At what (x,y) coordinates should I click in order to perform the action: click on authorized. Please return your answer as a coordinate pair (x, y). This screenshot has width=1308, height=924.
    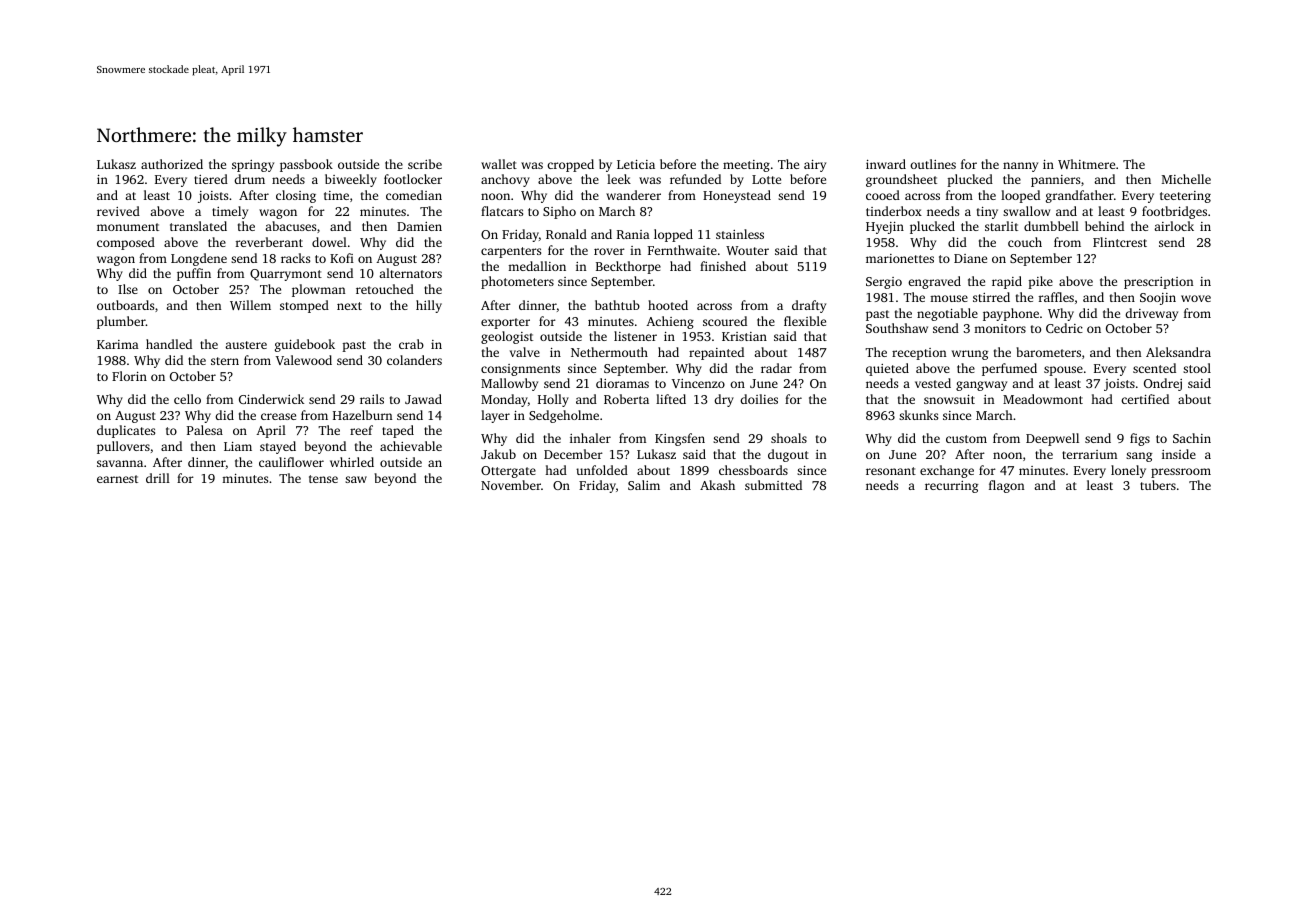
    Looking at the image, I should click on (172, 164).
